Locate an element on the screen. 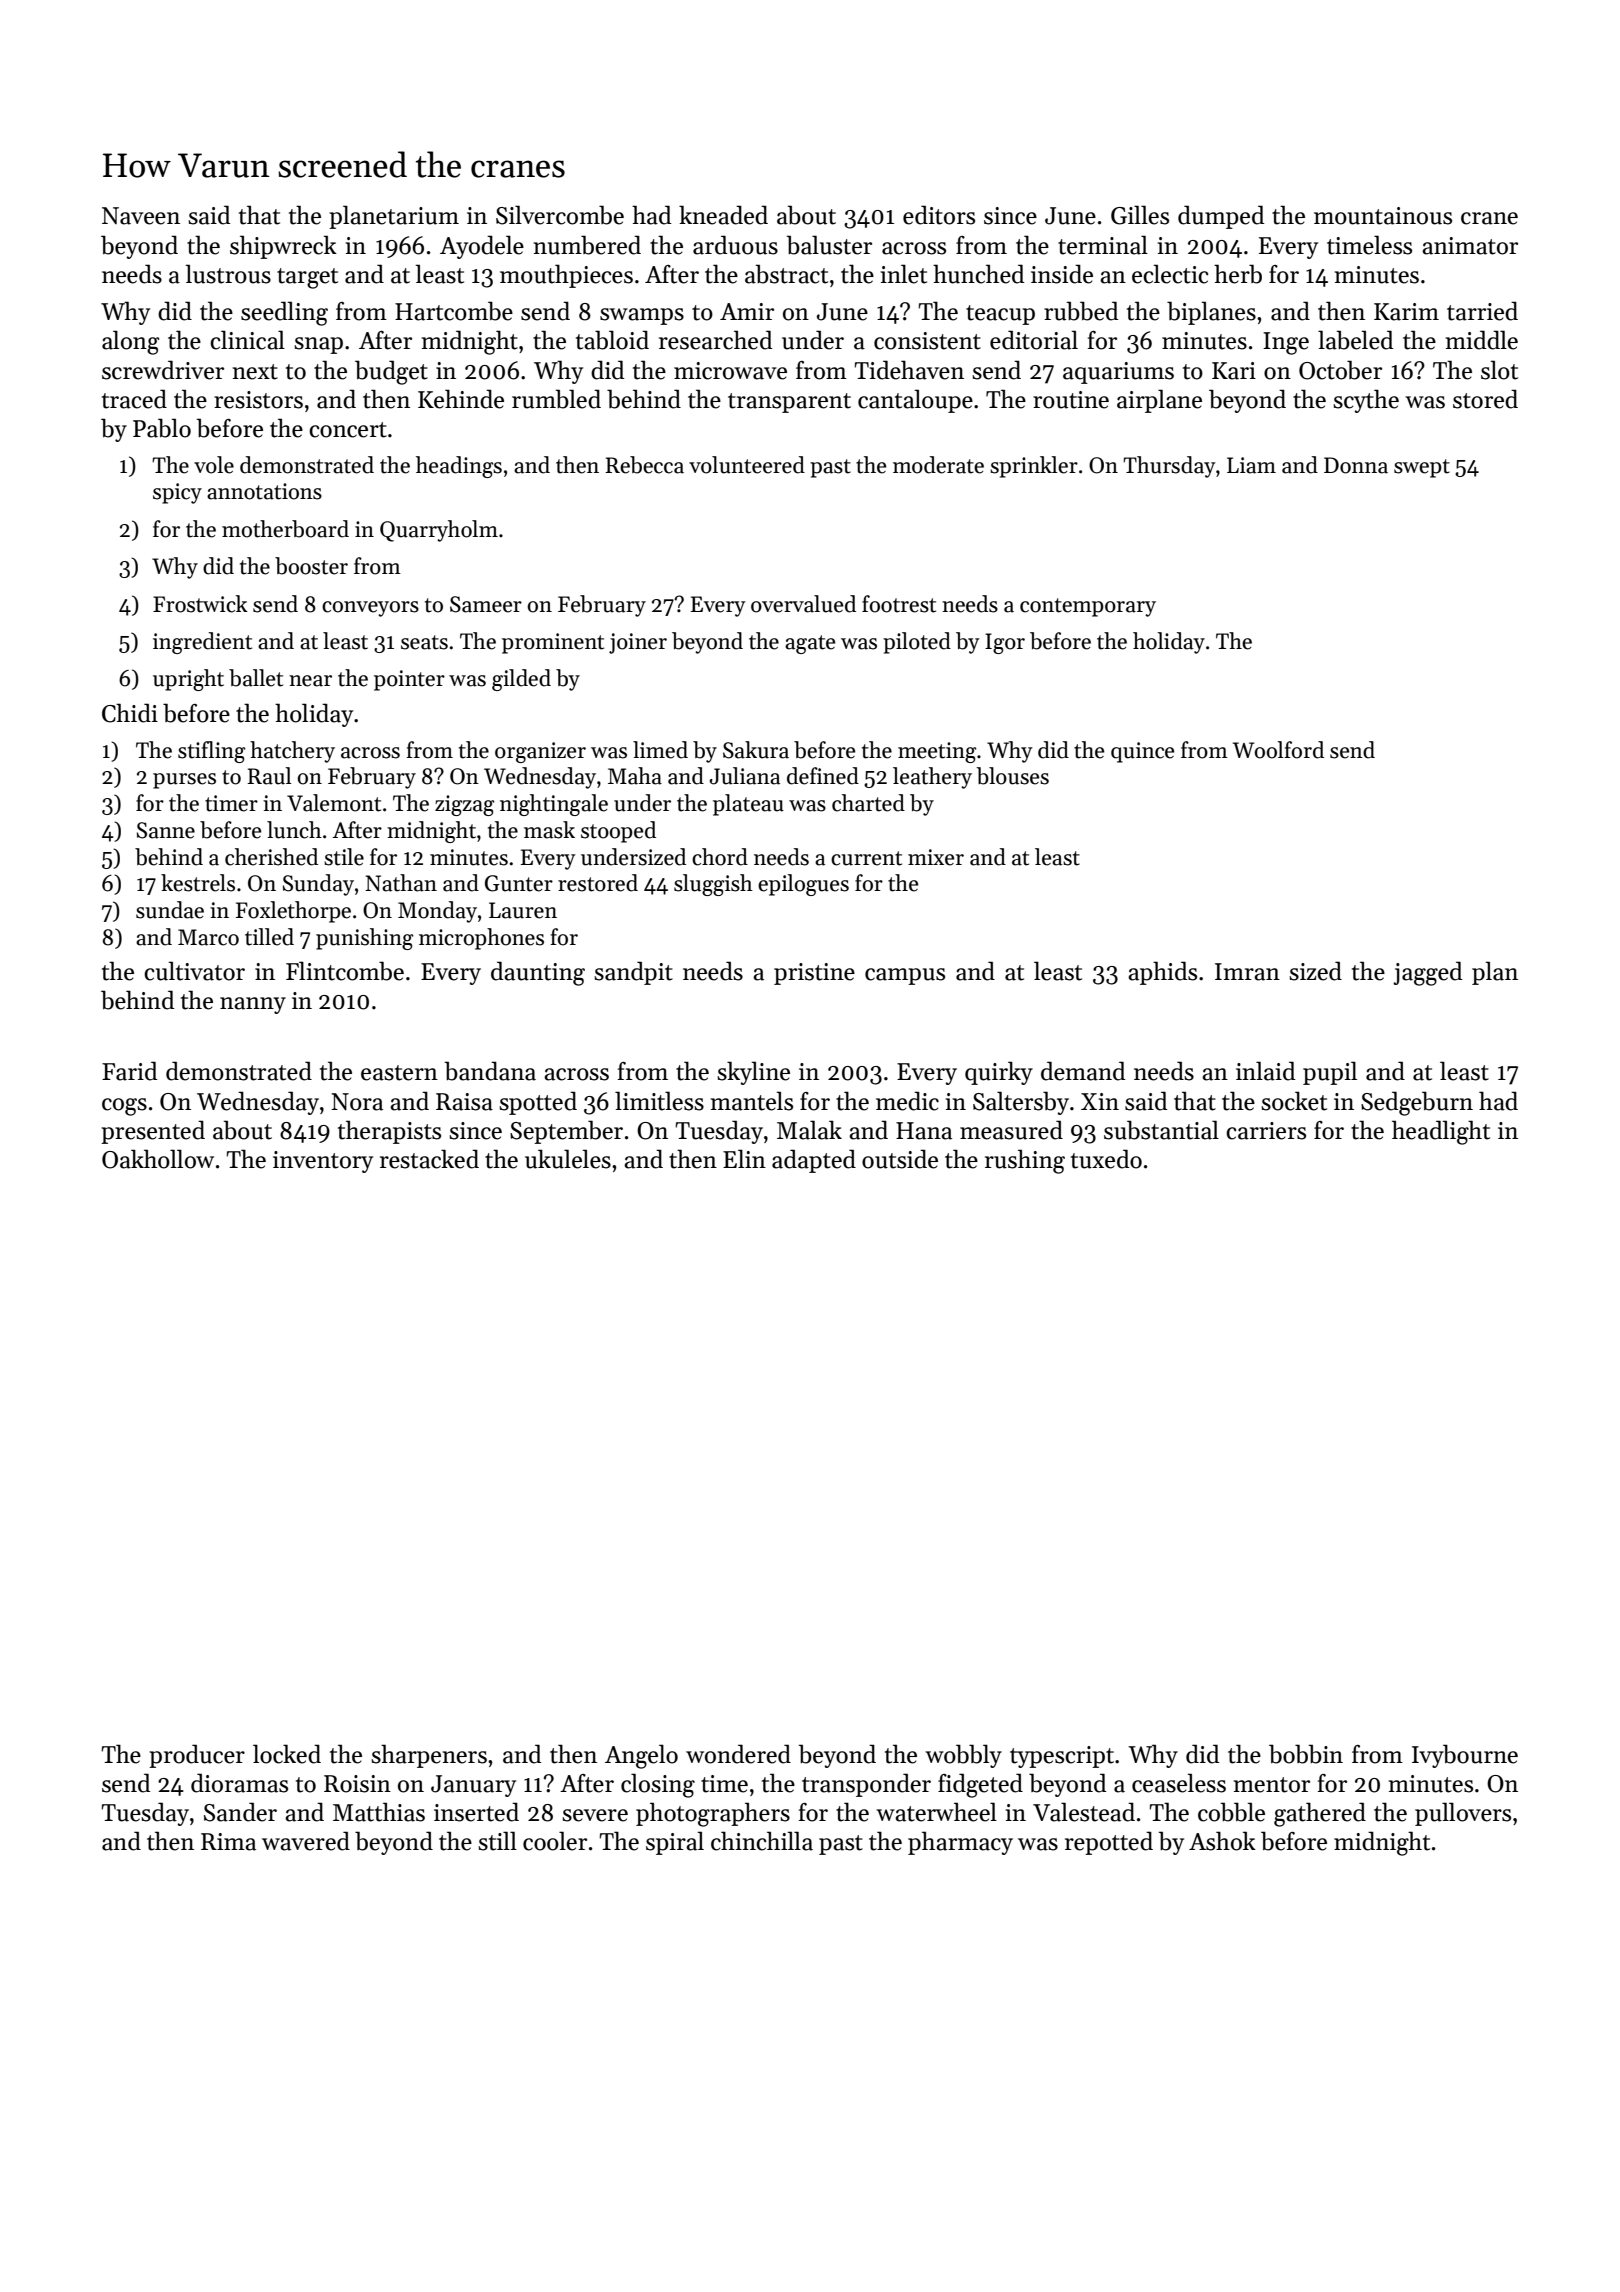 The image size is (1620, 2292). Frostwick is located at coordinates (200, 604).
